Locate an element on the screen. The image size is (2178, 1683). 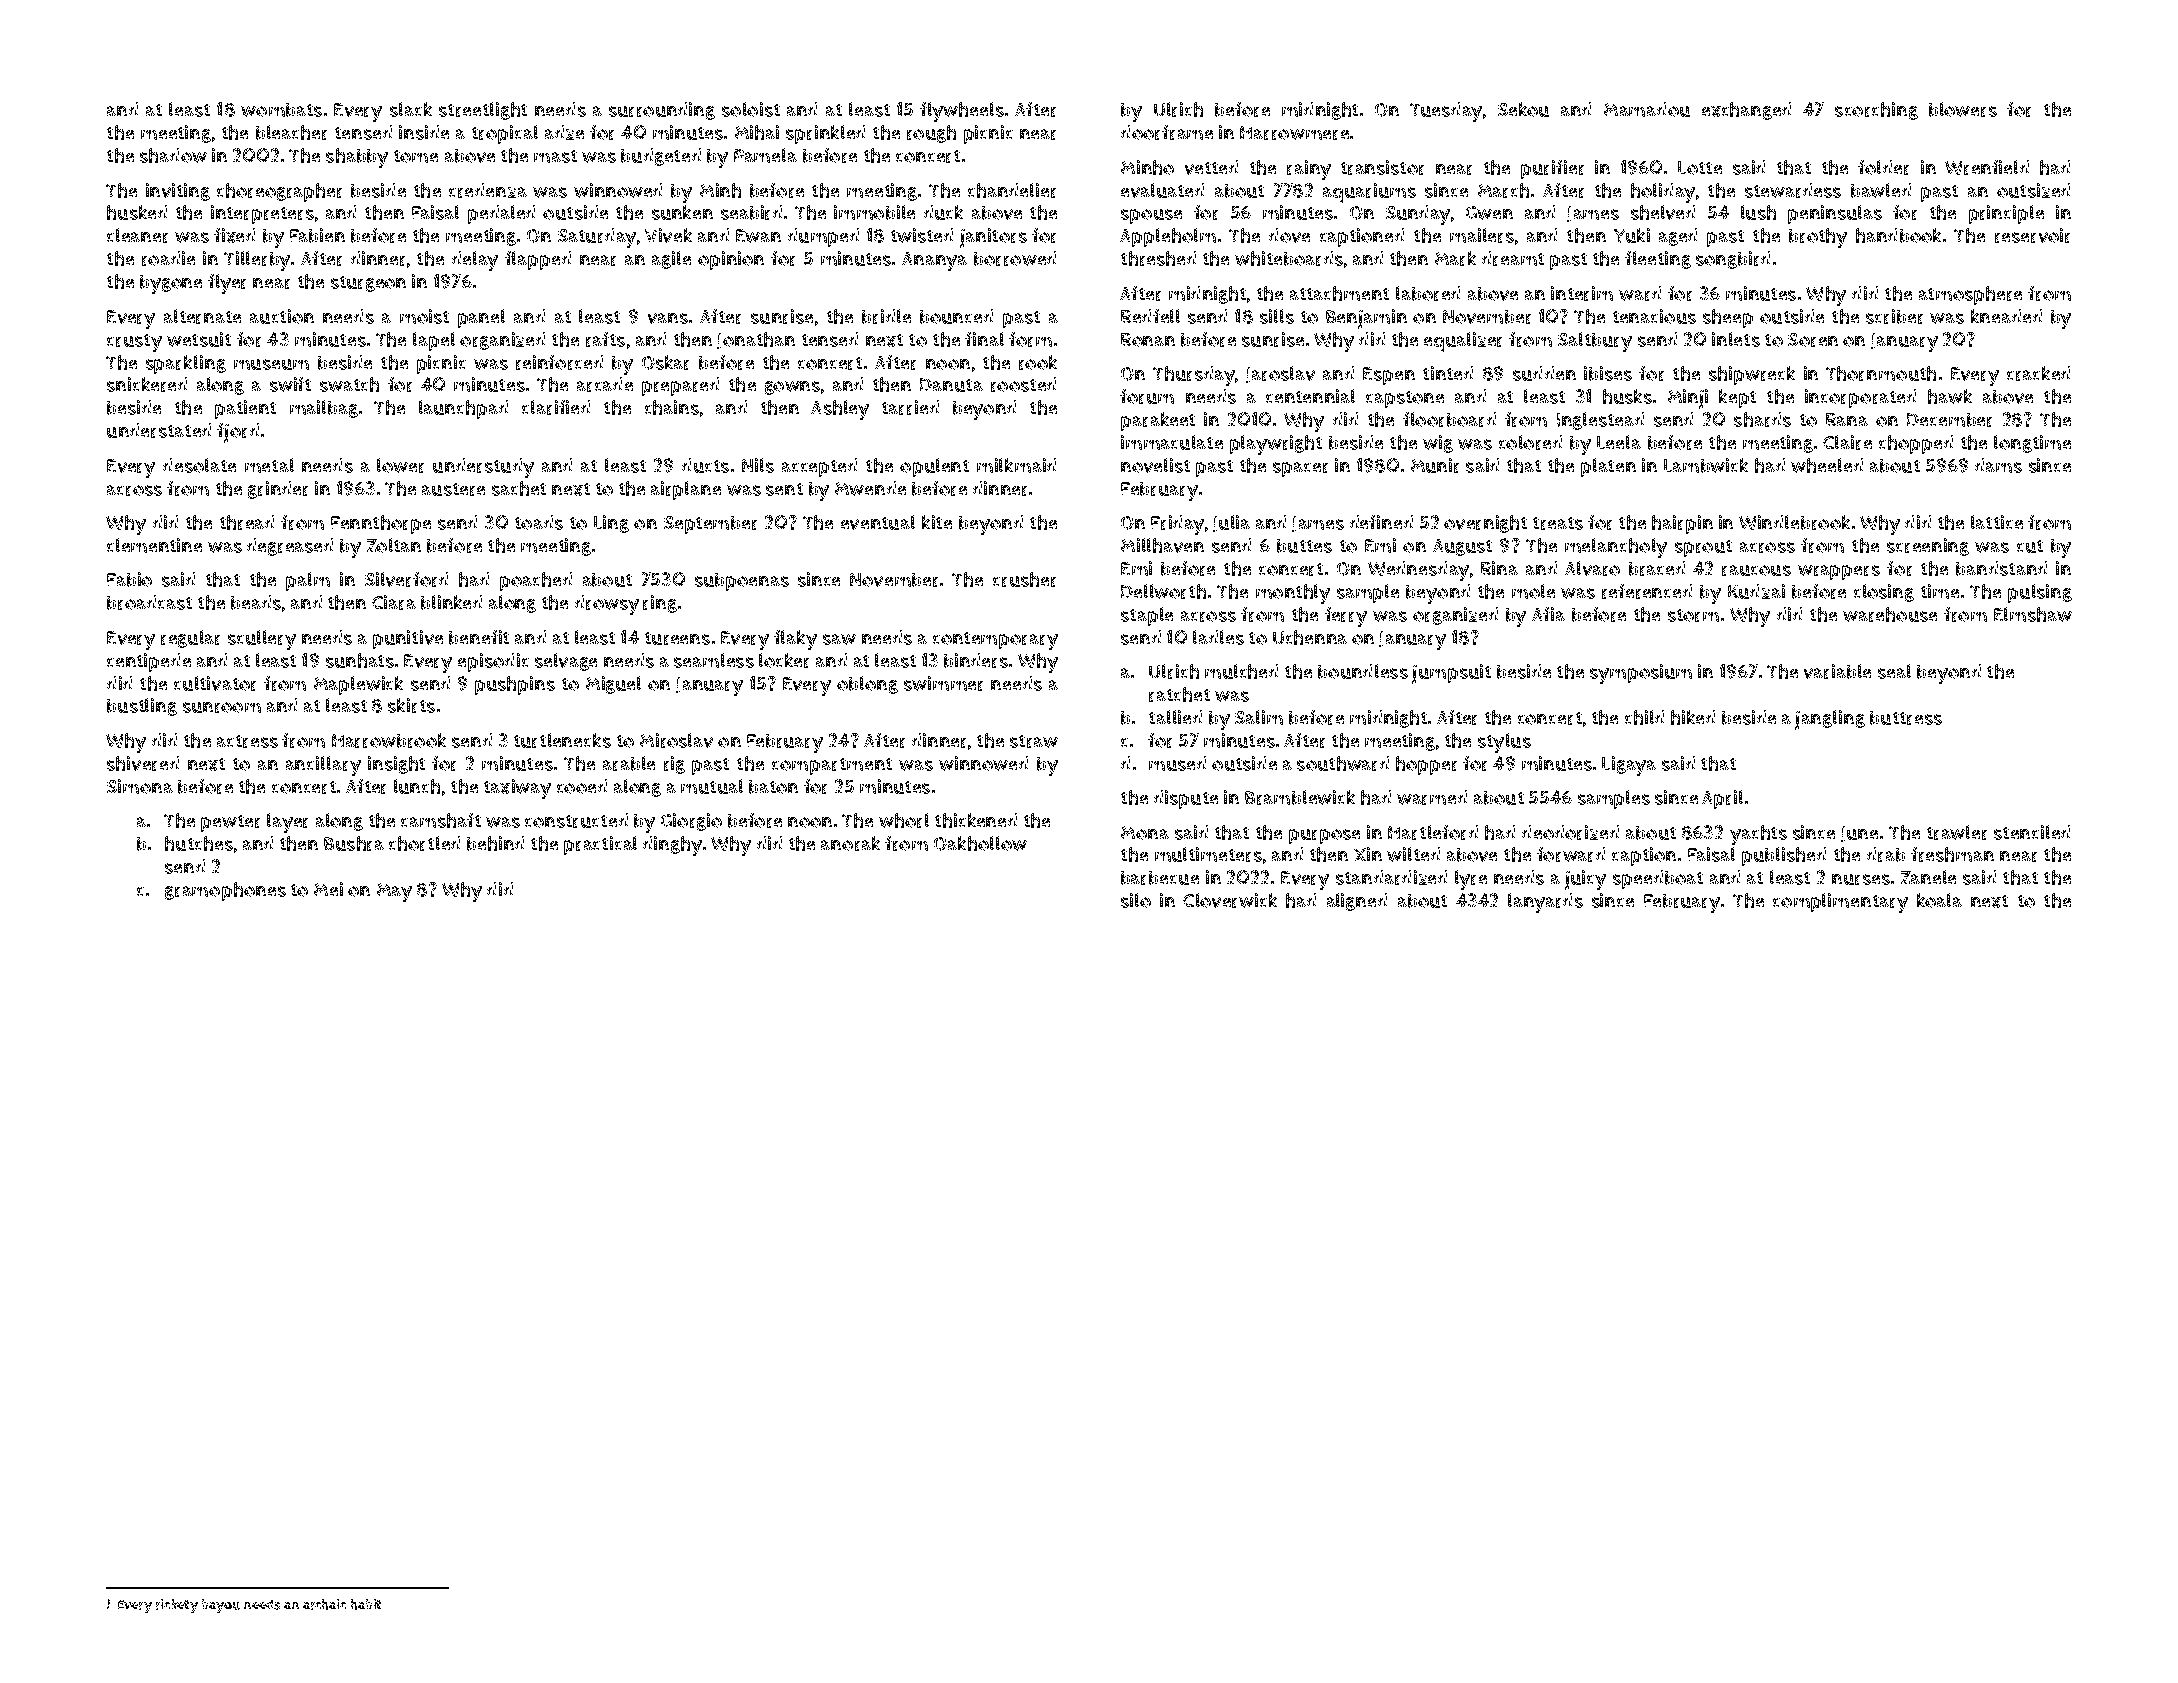
flywheels is located at coordinates (962, 112).
